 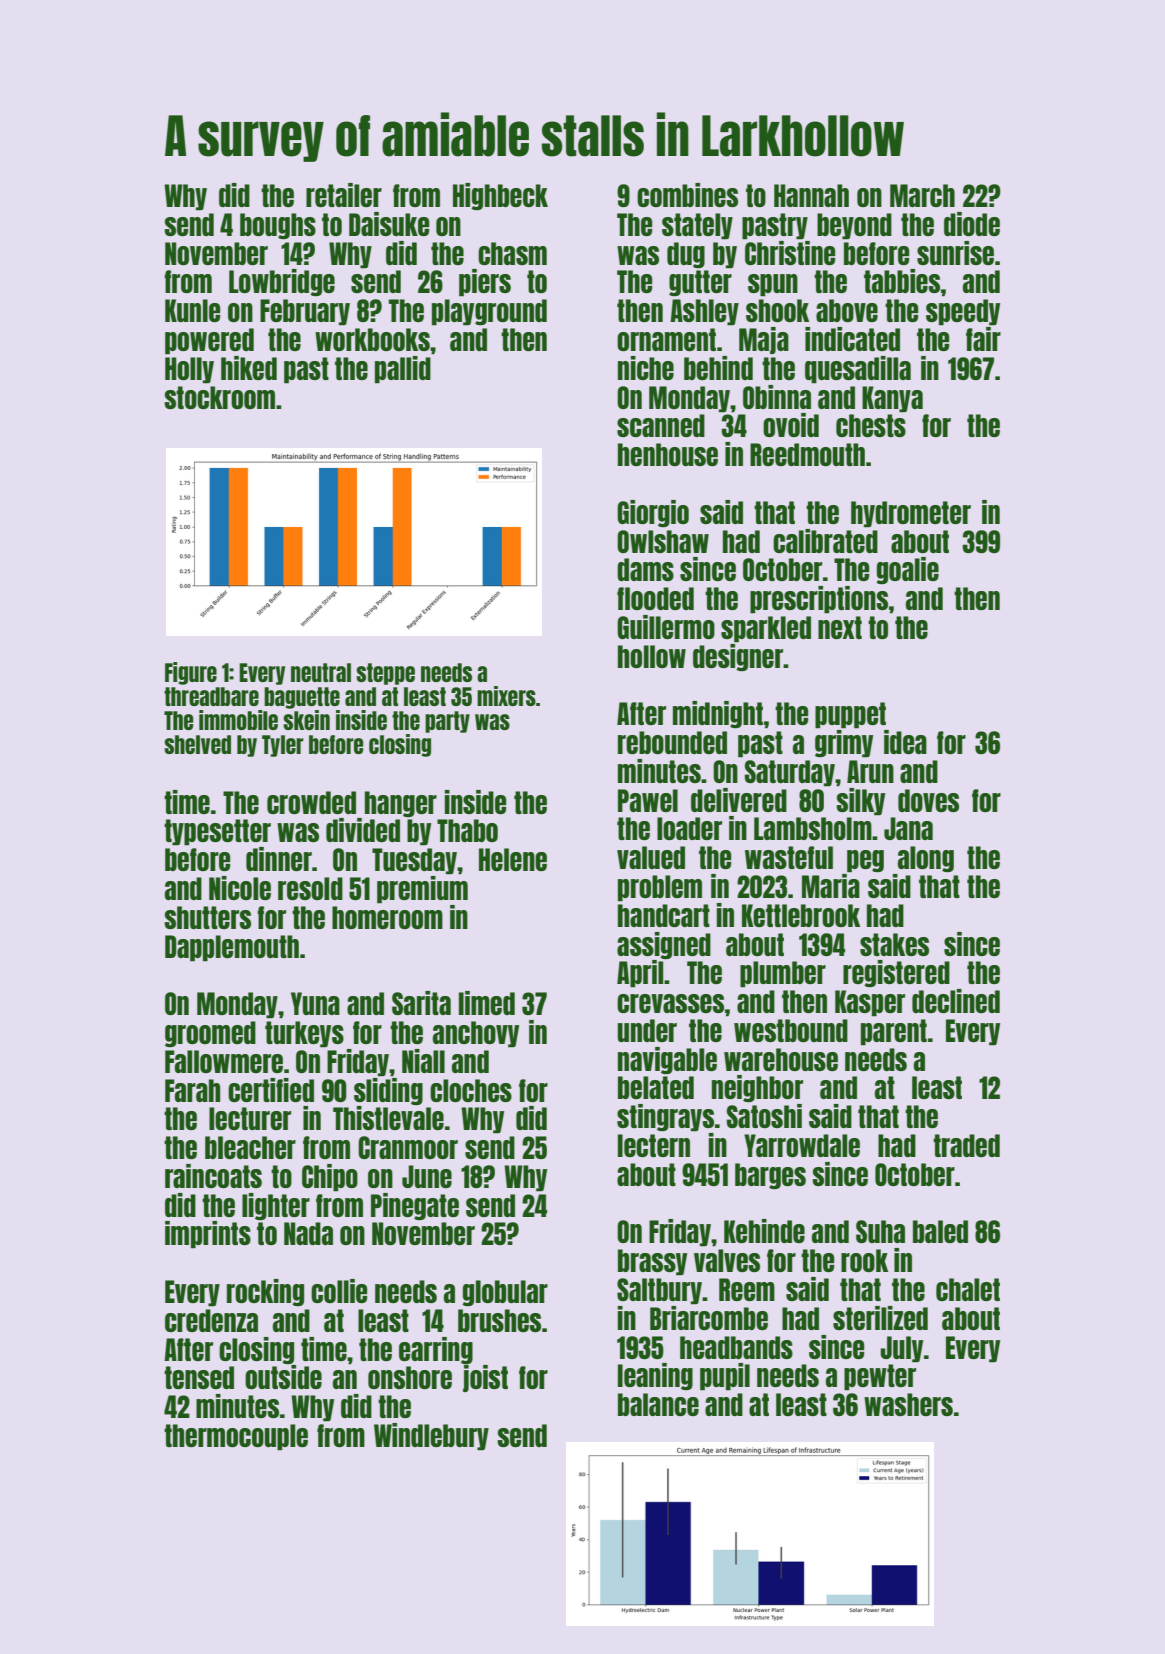 I want to click on Lowbridge, so click(x=282, y=282).
